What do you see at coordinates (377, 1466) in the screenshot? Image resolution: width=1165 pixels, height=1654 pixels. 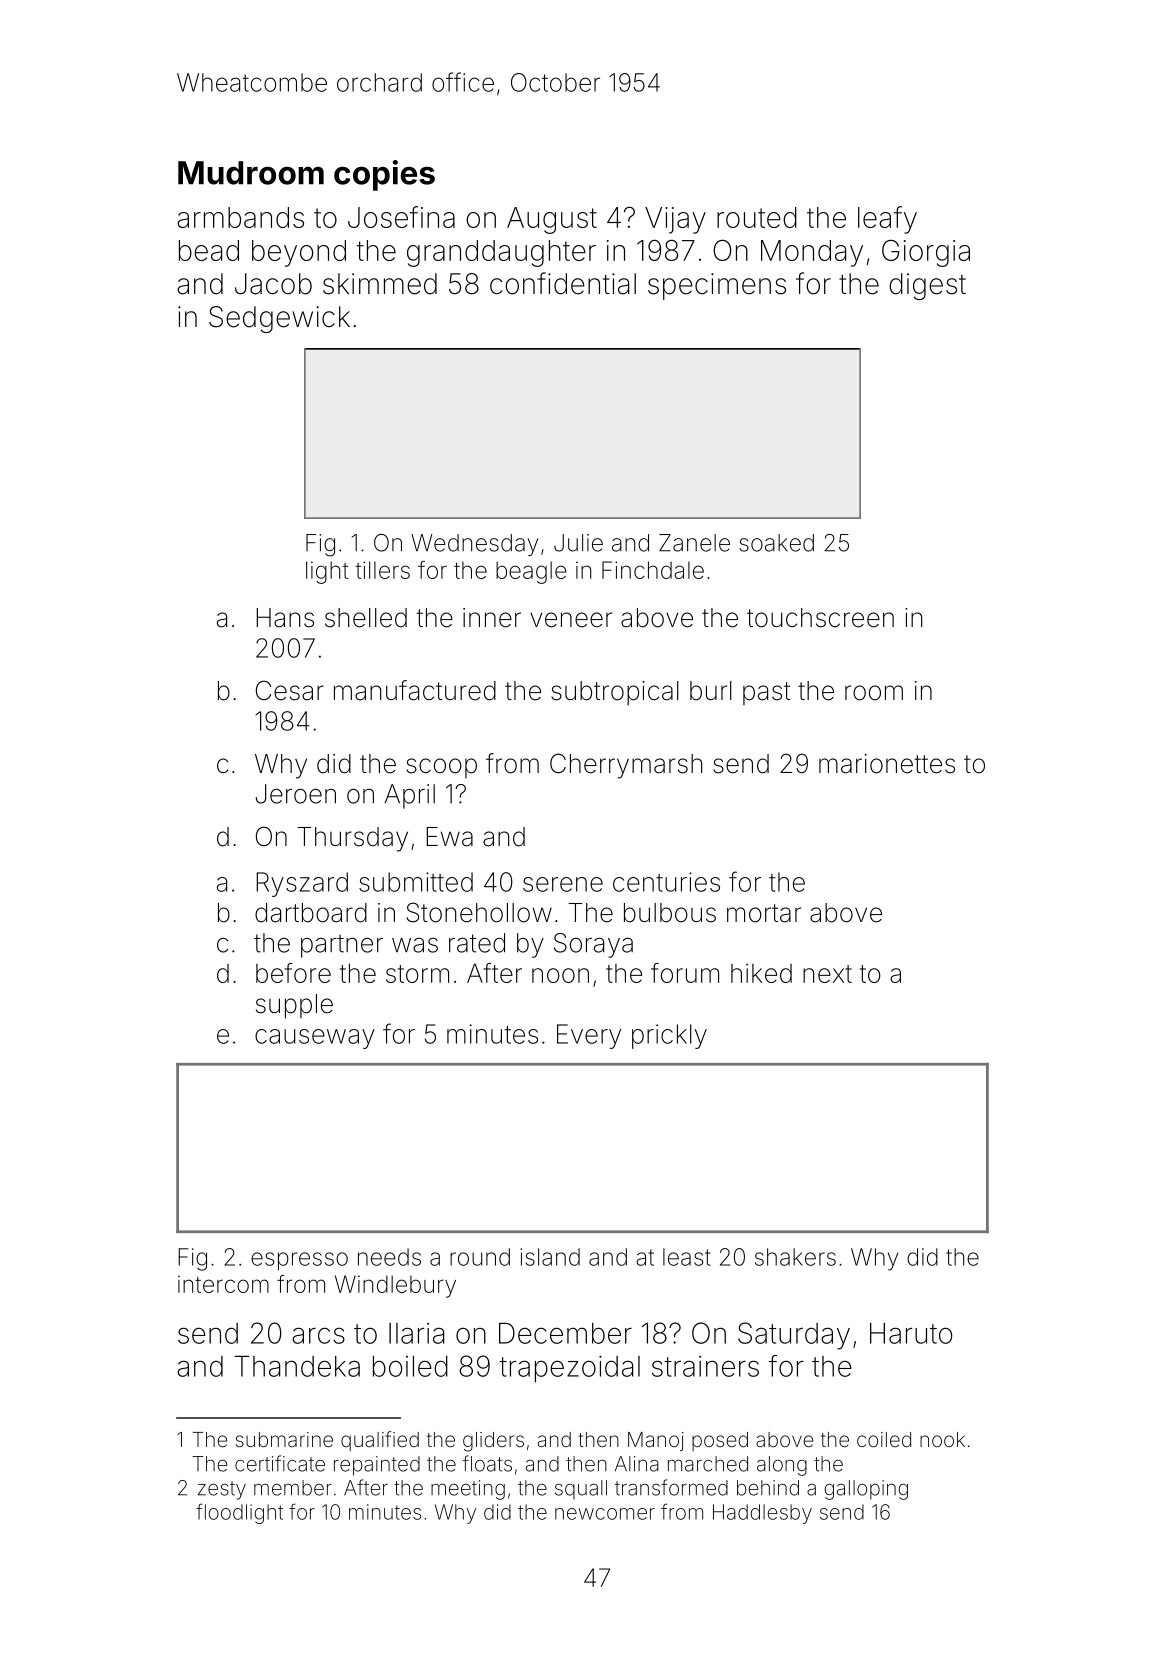 I see `repainted` at bounding box center [377, 1466].
